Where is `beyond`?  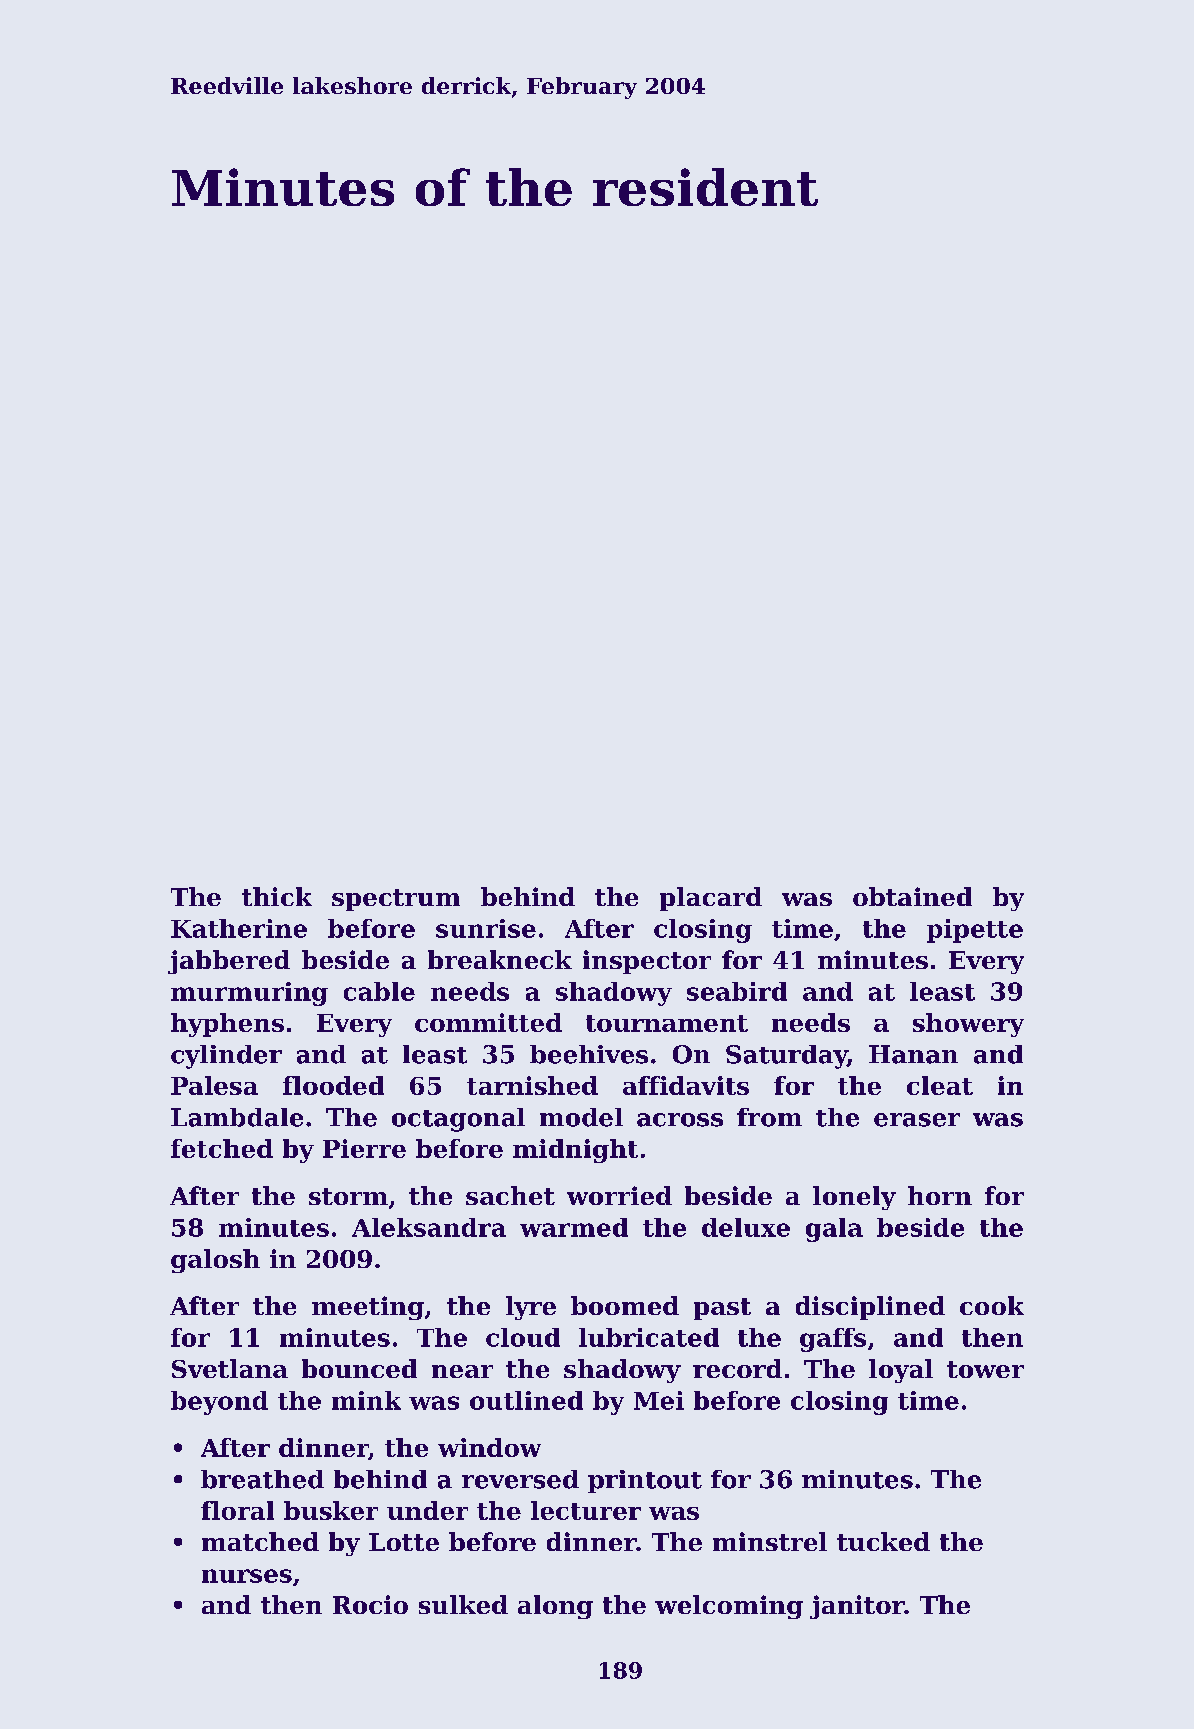
beyond is located at coordinates (219, 1403).
